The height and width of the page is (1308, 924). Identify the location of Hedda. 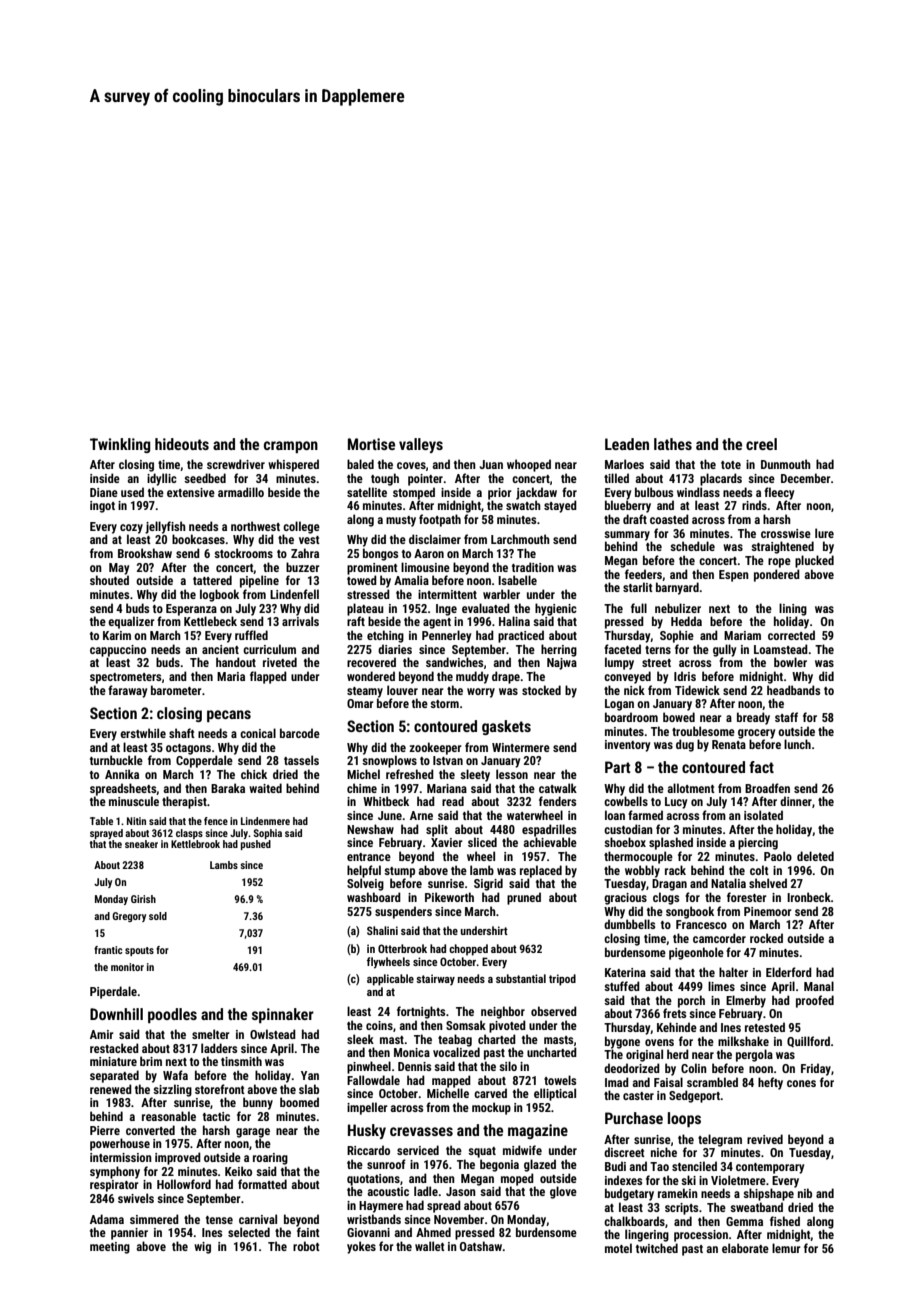
(686, 621).
